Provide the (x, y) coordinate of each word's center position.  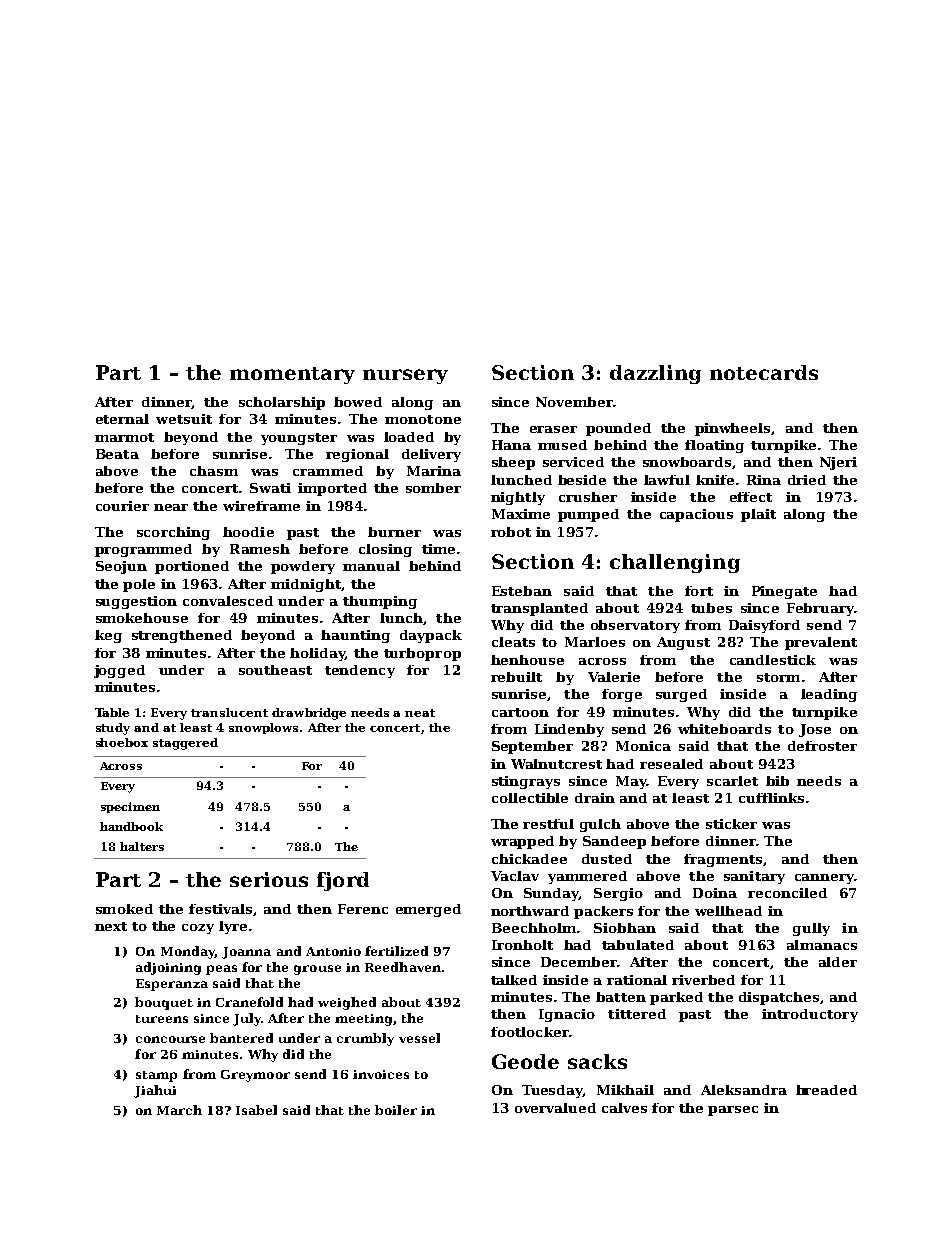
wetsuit (184, 419)
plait (758, 515)
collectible (530, 798)
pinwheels (732, 429)
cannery (824, 879)
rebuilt (516, 677)
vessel (419, 1038)
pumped (588, 515)
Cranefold (249, 1002)
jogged (119, 671)
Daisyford (764, 626)
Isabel (256, 1110)
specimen (130, 807)
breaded (826, 1090)
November (574, 402)
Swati (270, 488)
